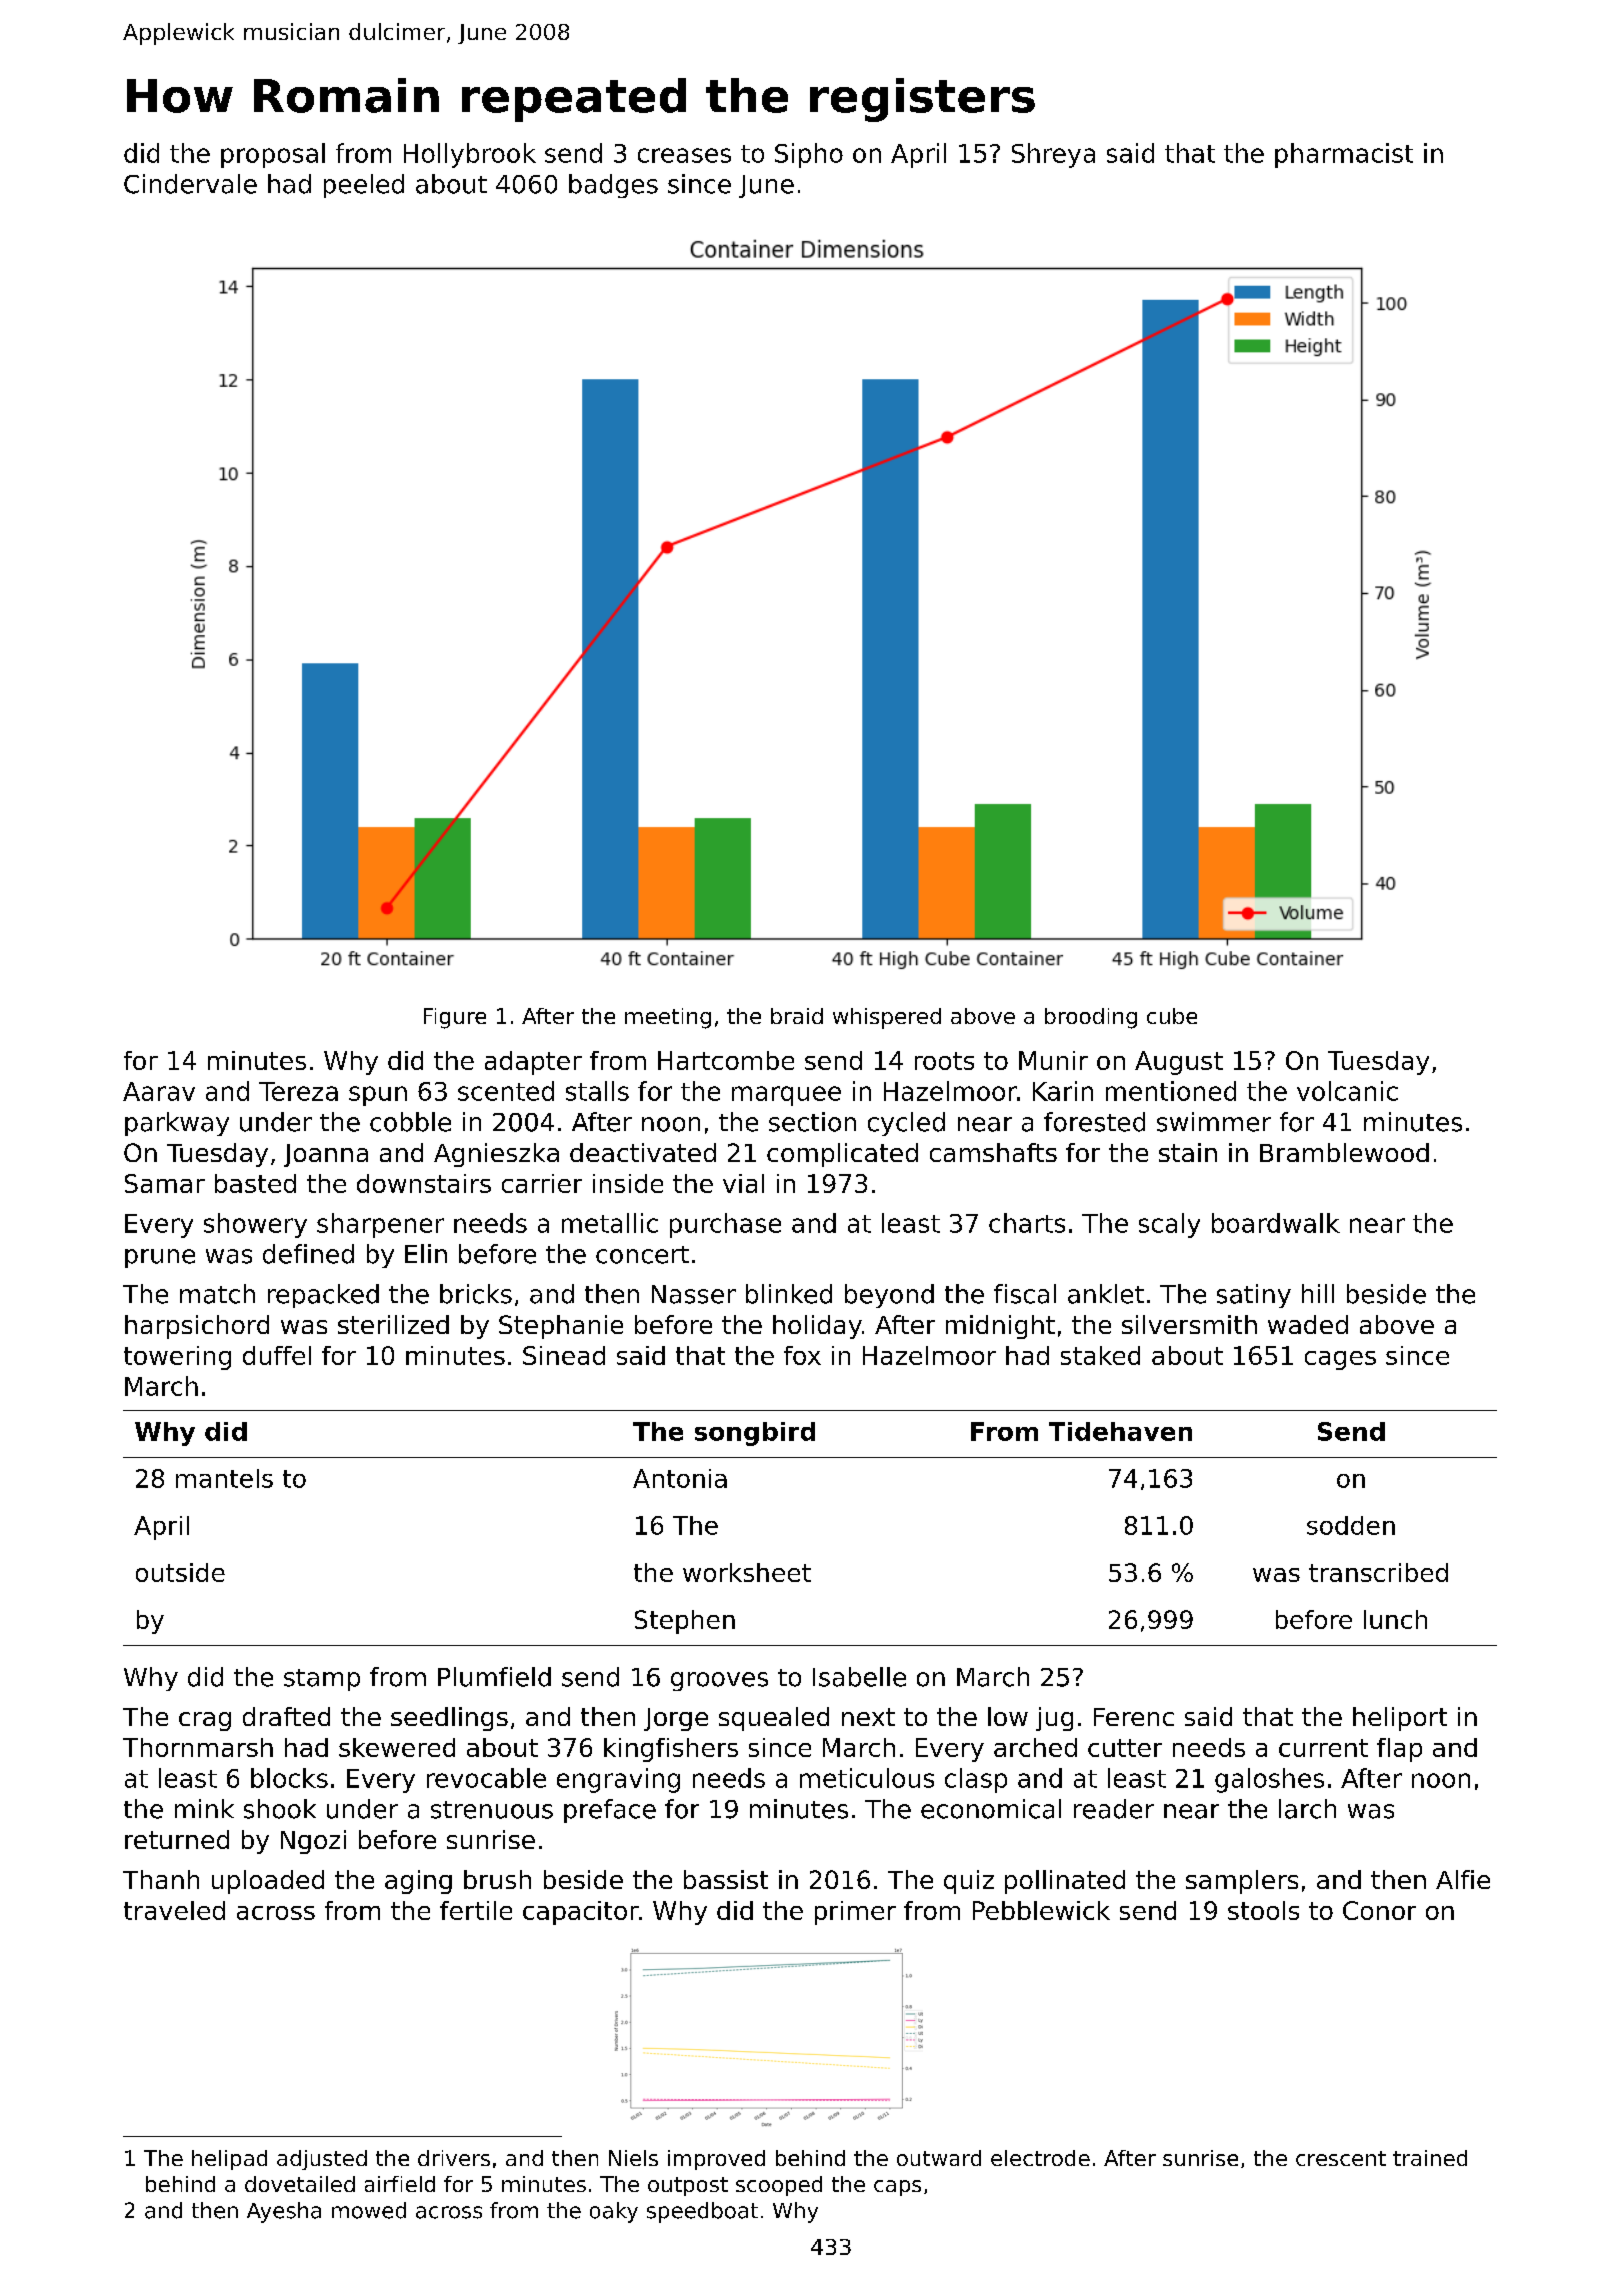  Describe the element at coordinates (161, 1879) in the screenshot. I see `Thanh` at that location.
